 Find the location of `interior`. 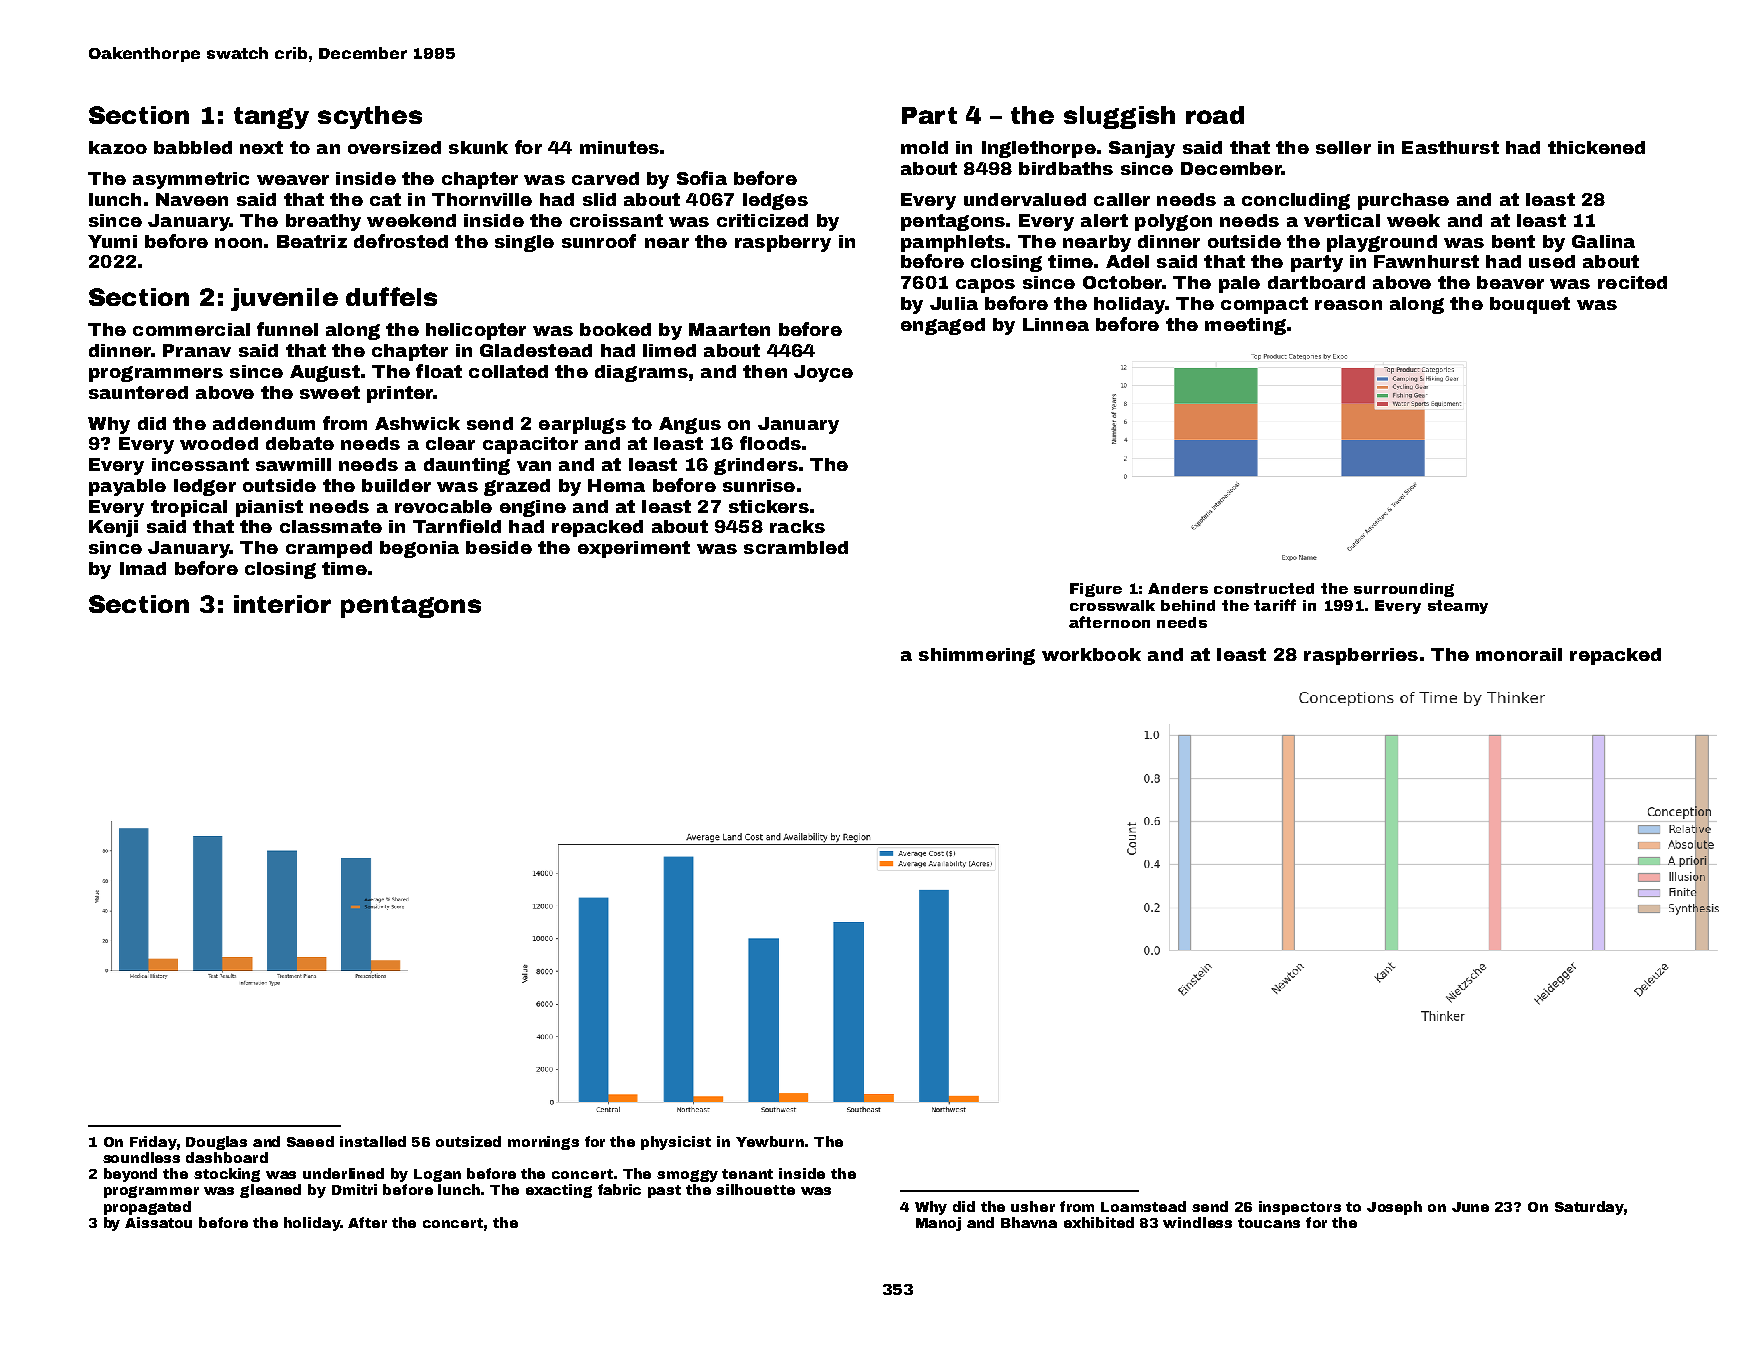

interior is located at coordinates (282, 604).
